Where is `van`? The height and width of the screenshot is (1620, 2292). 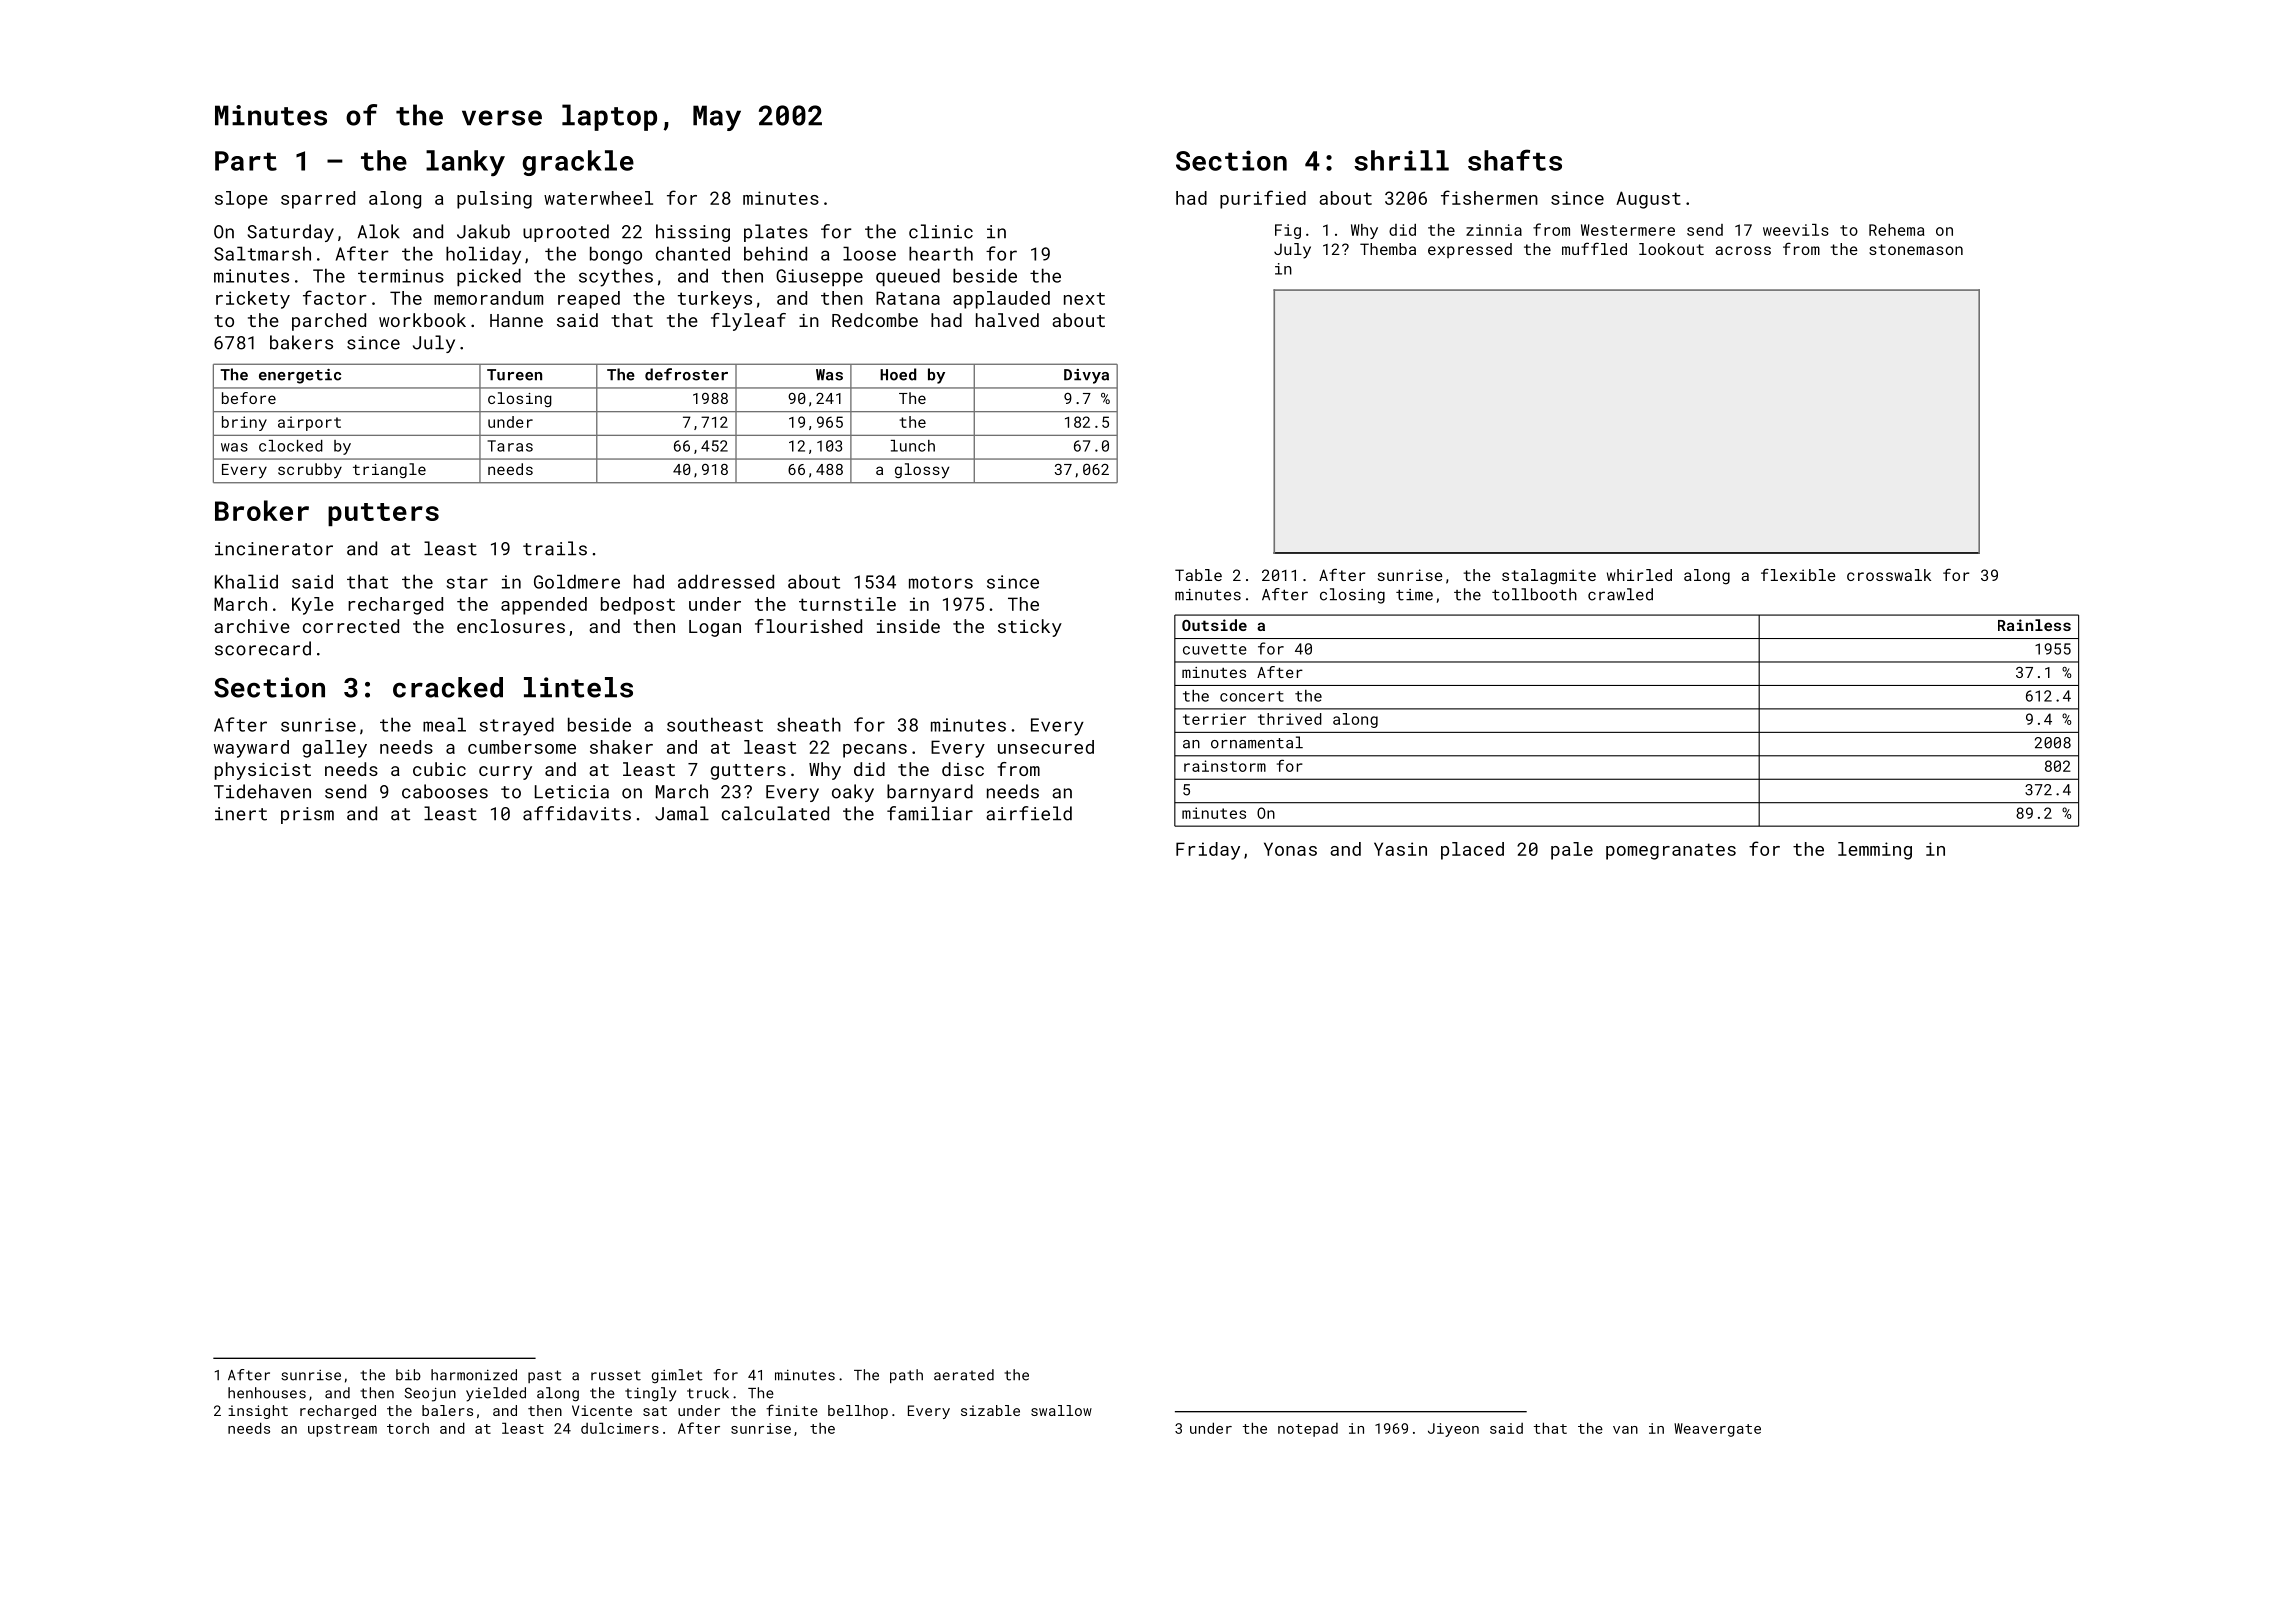 van is located at coordinates (1625, 1430).
